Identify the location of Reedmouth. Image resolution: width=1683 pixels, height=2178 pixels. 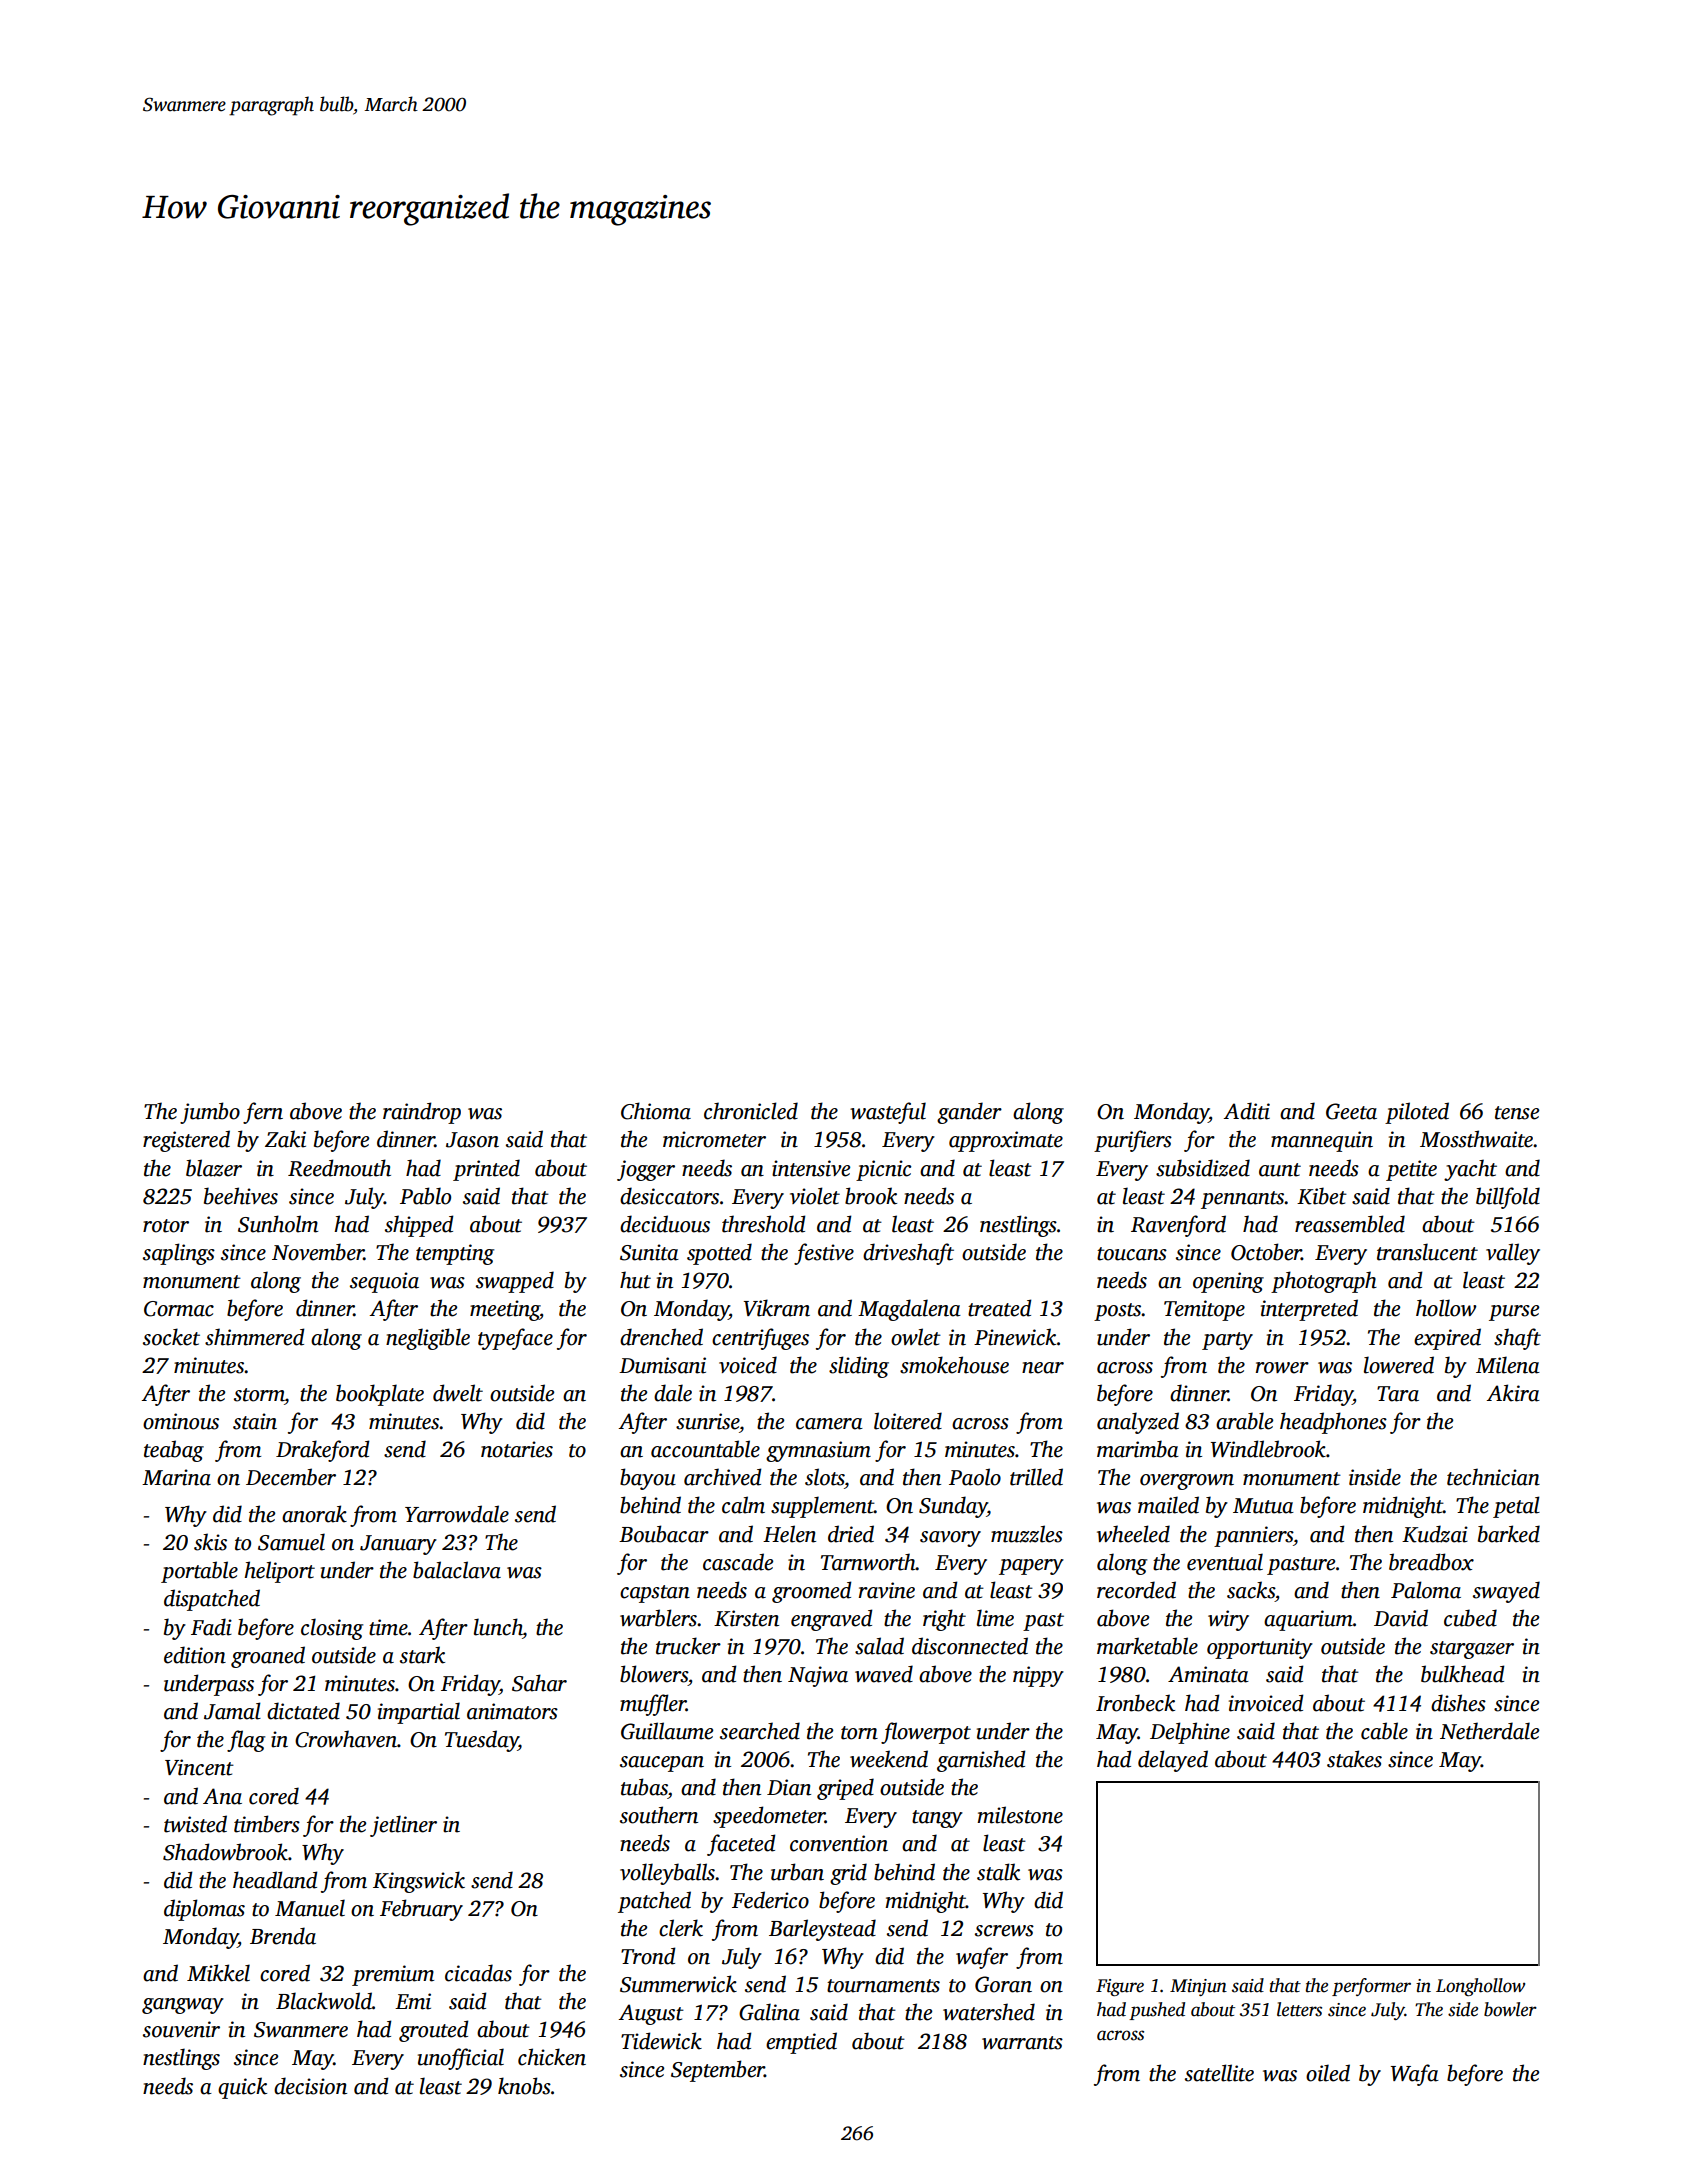
(339, 1168).
